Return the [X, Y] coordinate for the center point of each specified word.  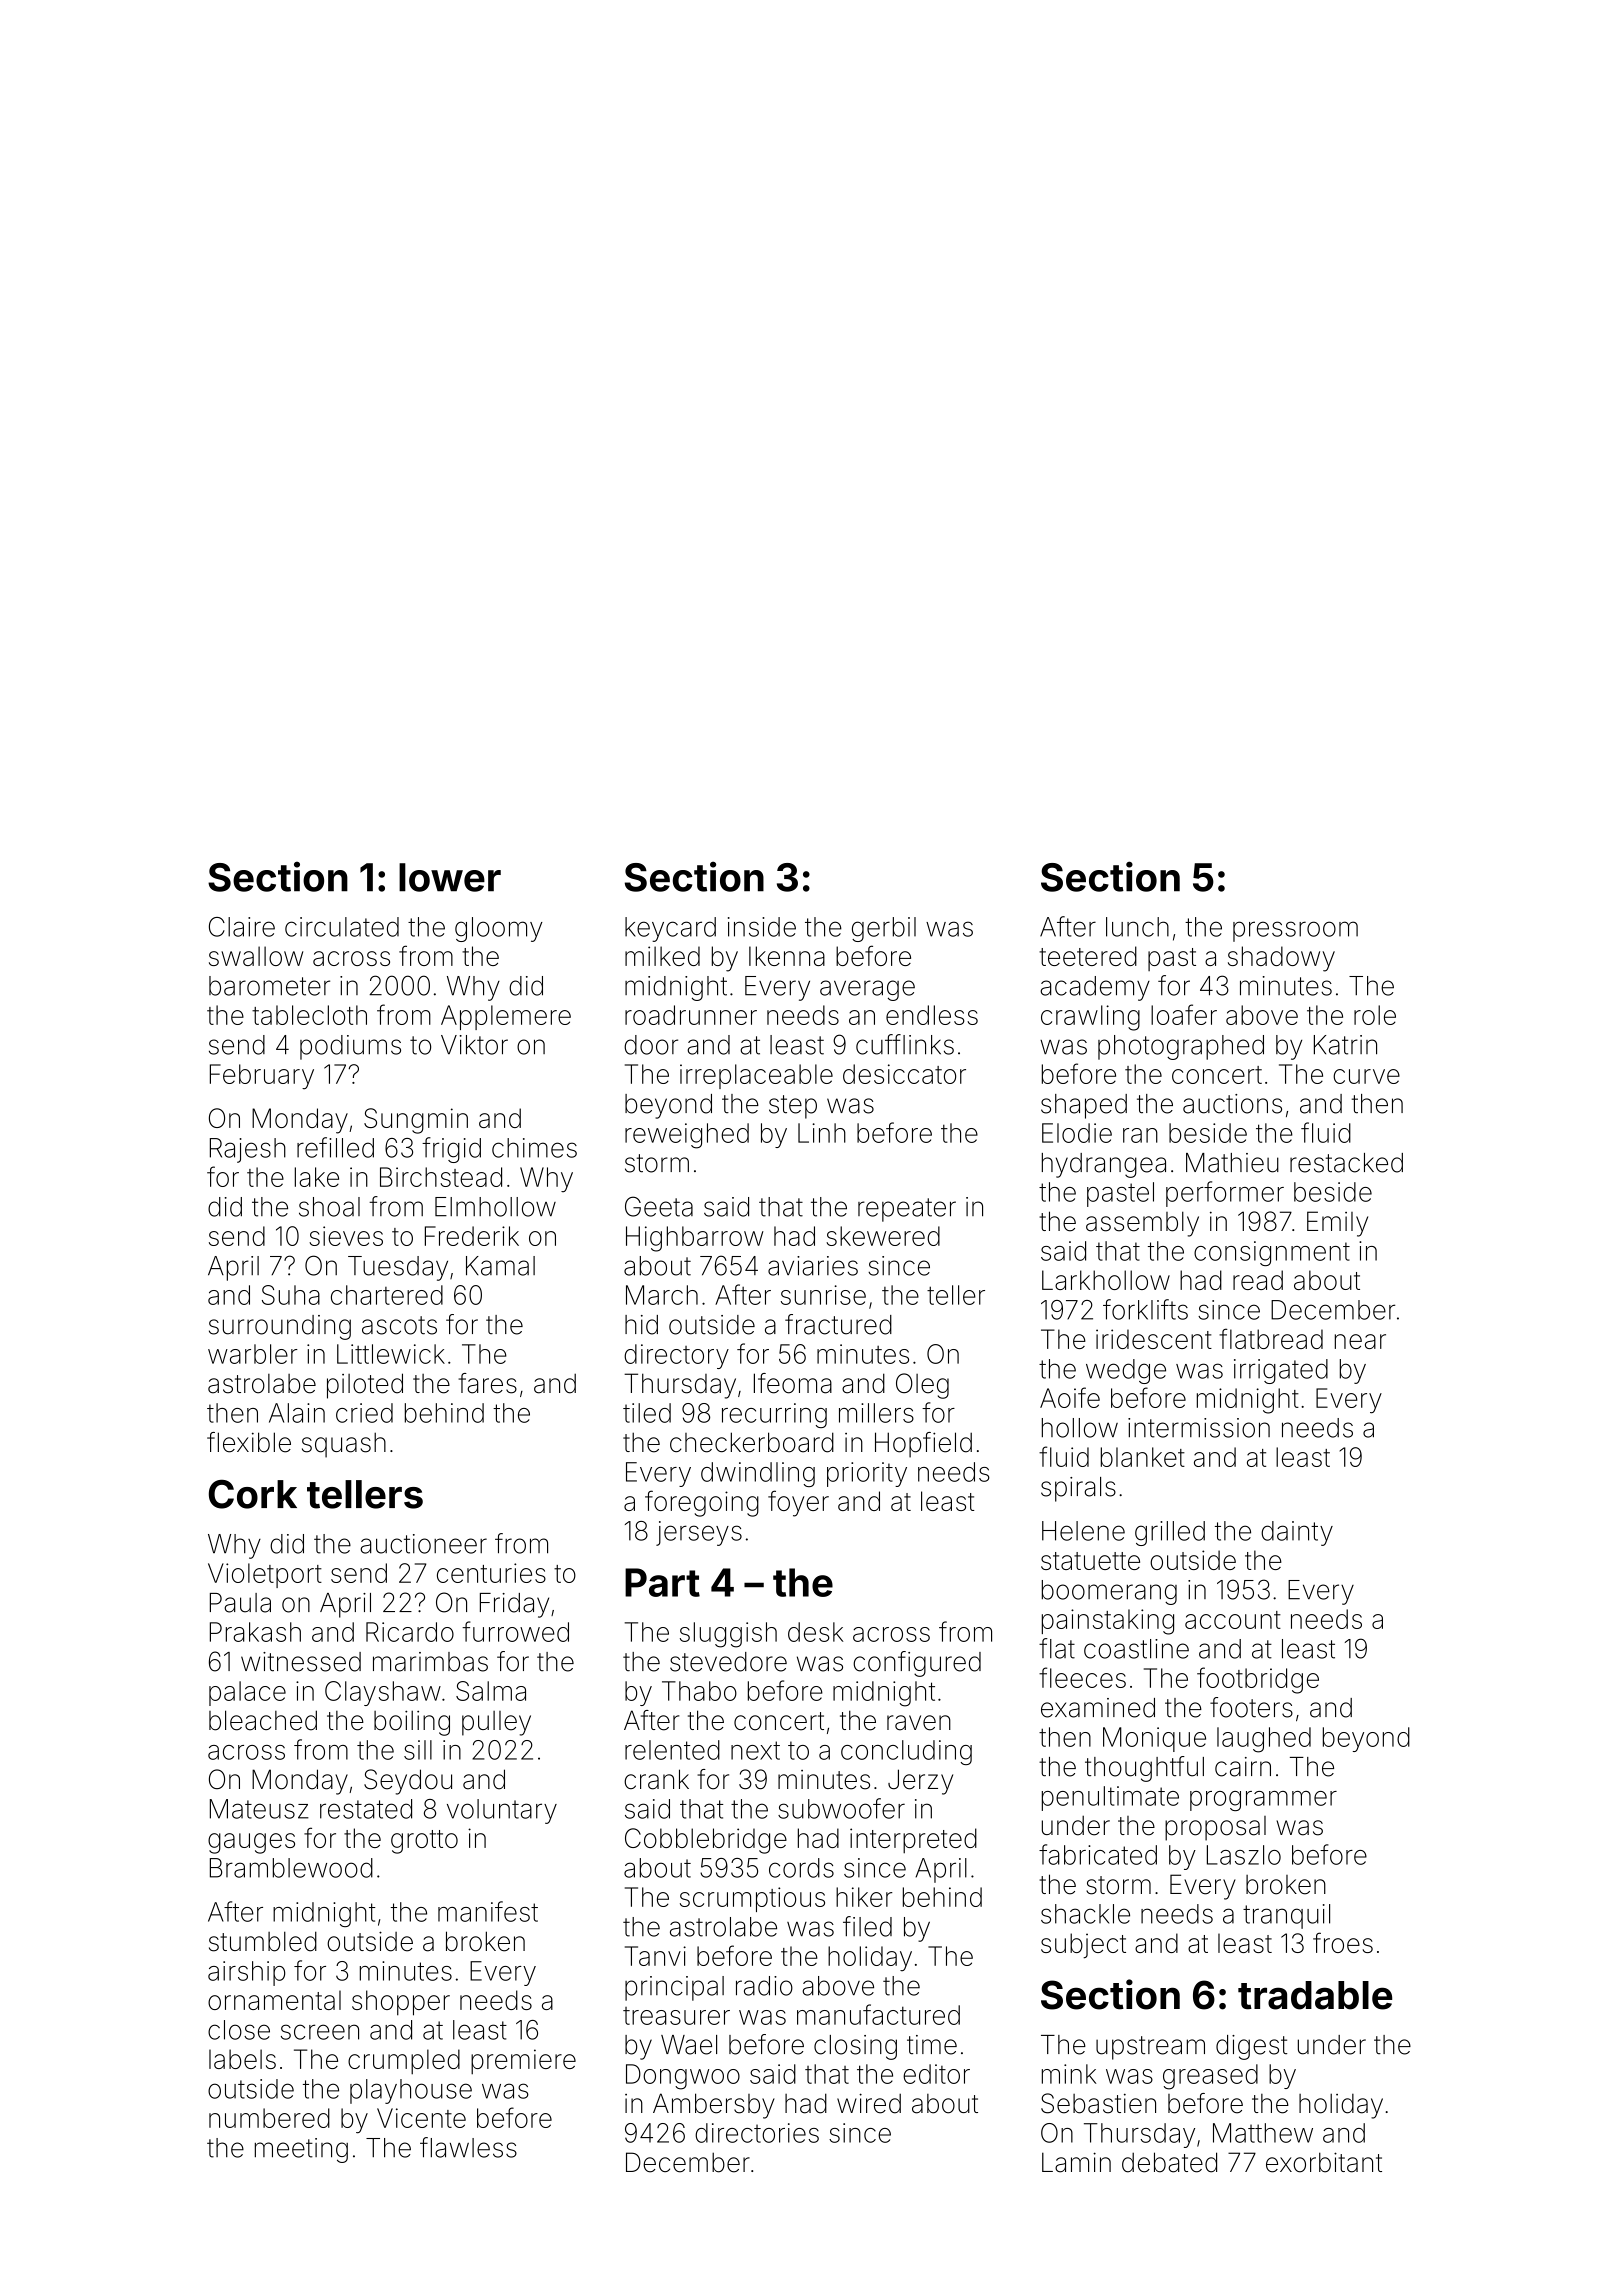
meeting [301, 2150]
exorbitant [1324, 2162]
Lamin [1076, 2162]
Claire [242, 927]
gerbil [884, 929]
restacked [1346, 1163]
